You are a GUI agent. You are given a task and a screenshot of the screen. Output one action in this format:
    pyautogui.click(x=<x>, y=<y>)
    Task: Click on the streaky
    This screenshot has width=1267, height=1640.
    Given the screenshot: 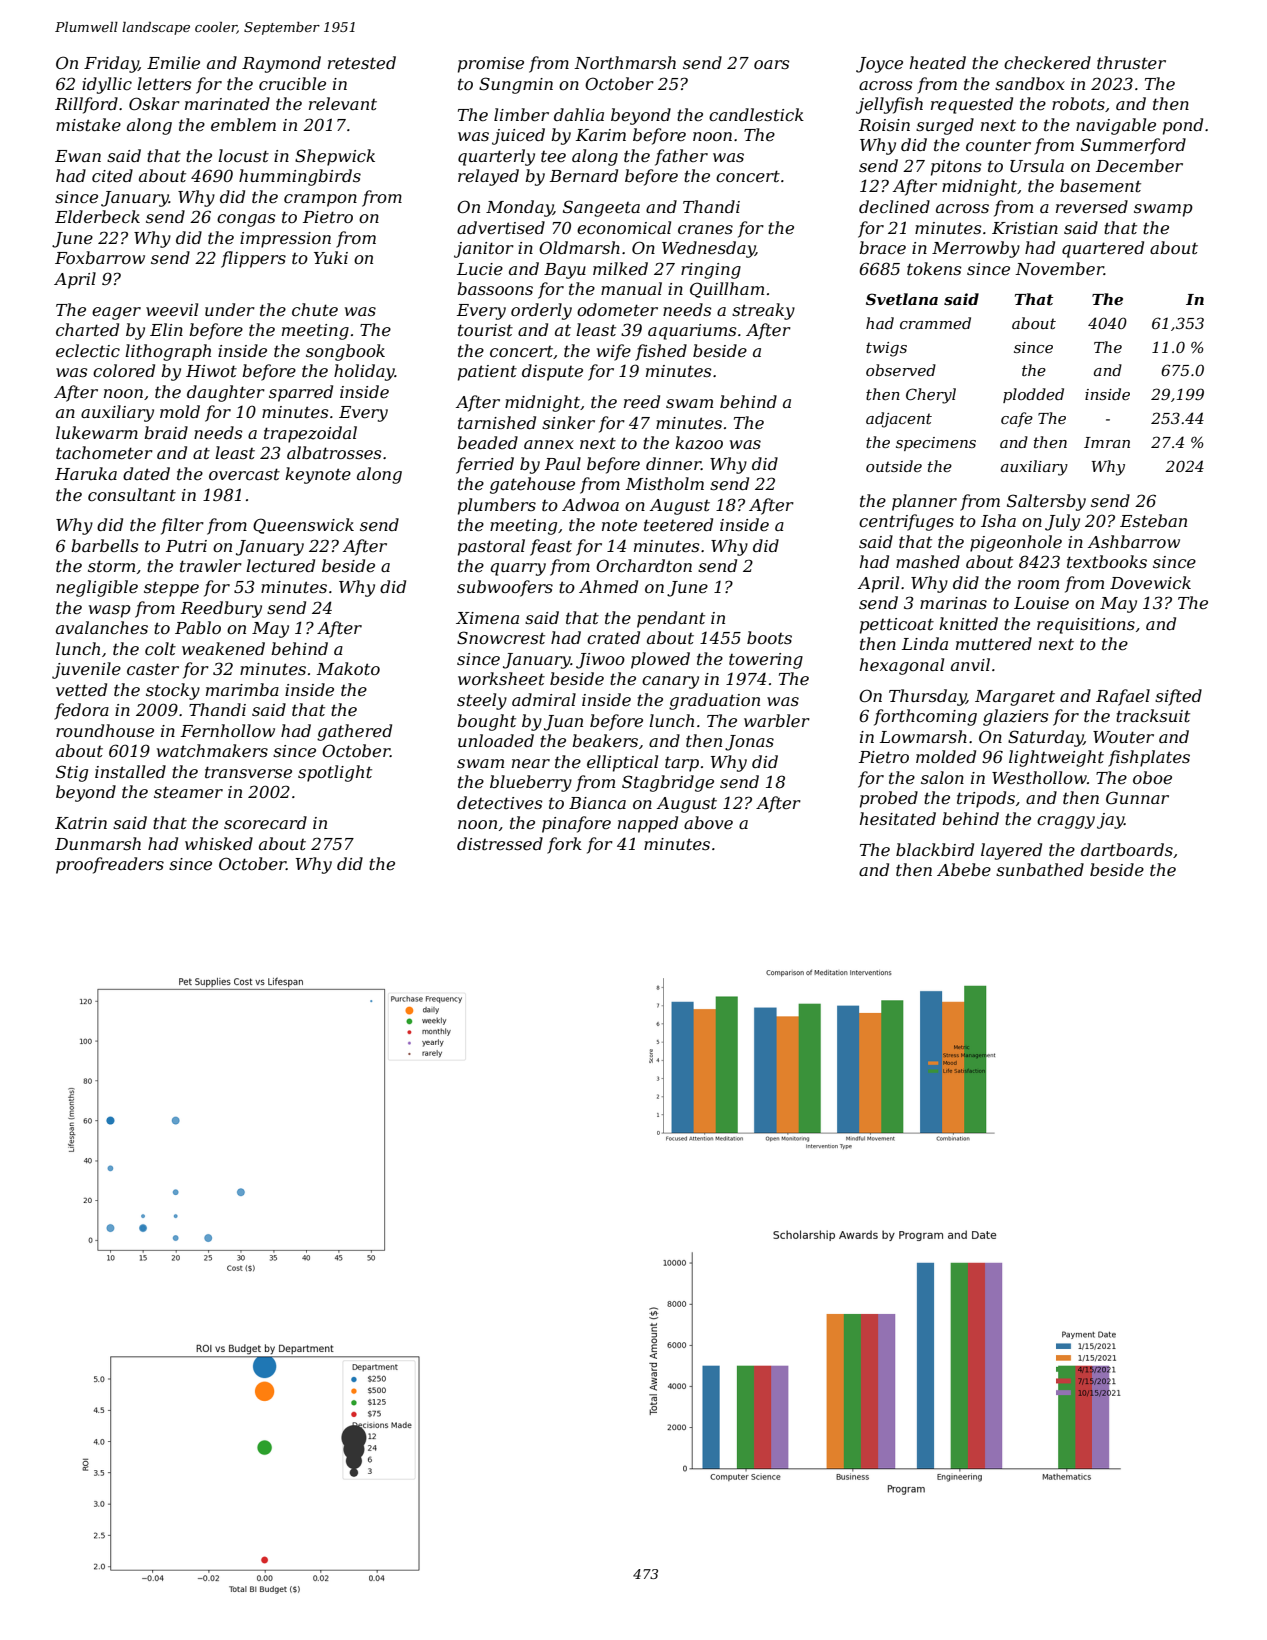 What is the action you would take?
    pyautogui.click(x=763, y=311)
